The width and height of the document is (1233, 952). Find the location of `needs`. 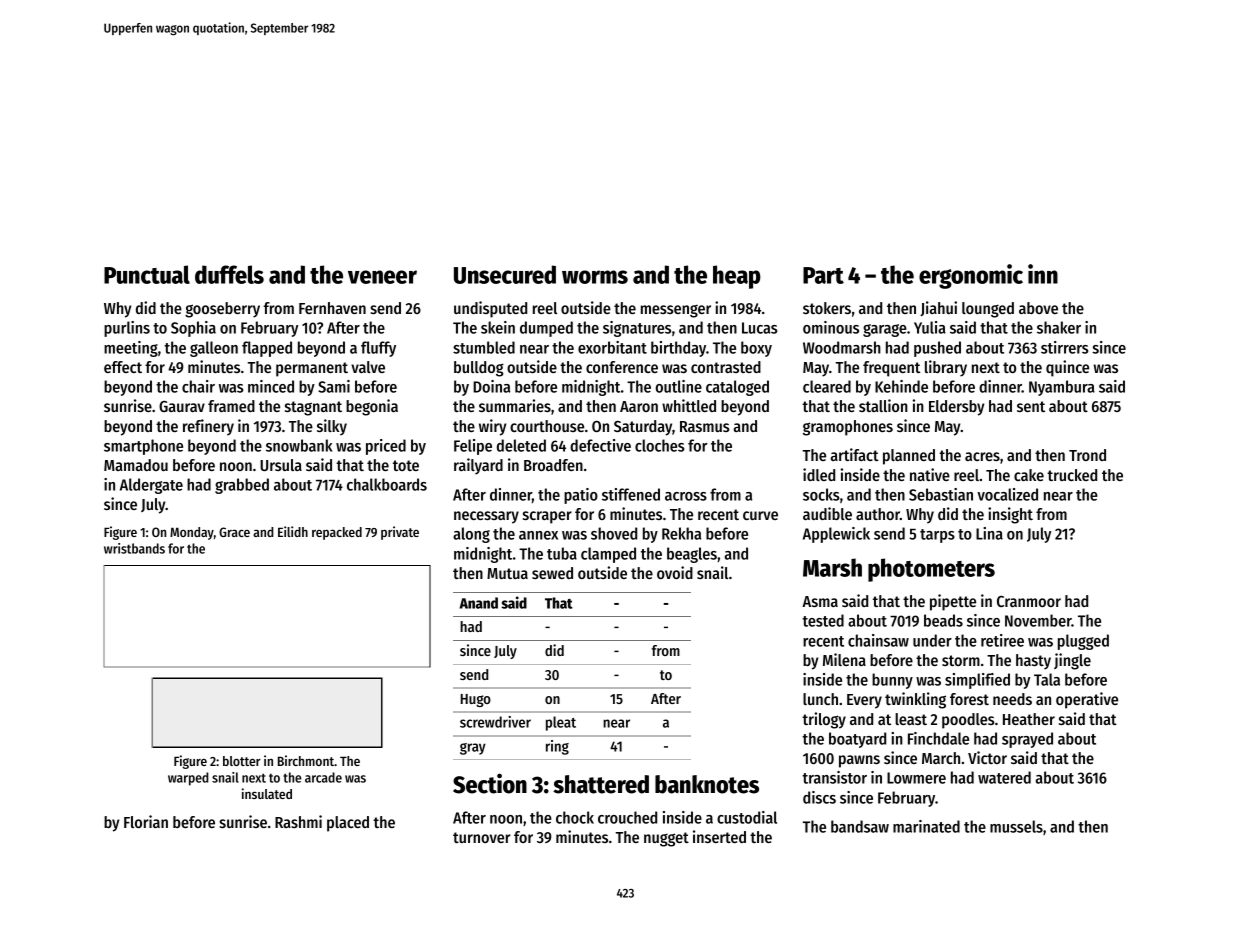

needs is located at coordinates (1012, 699).
